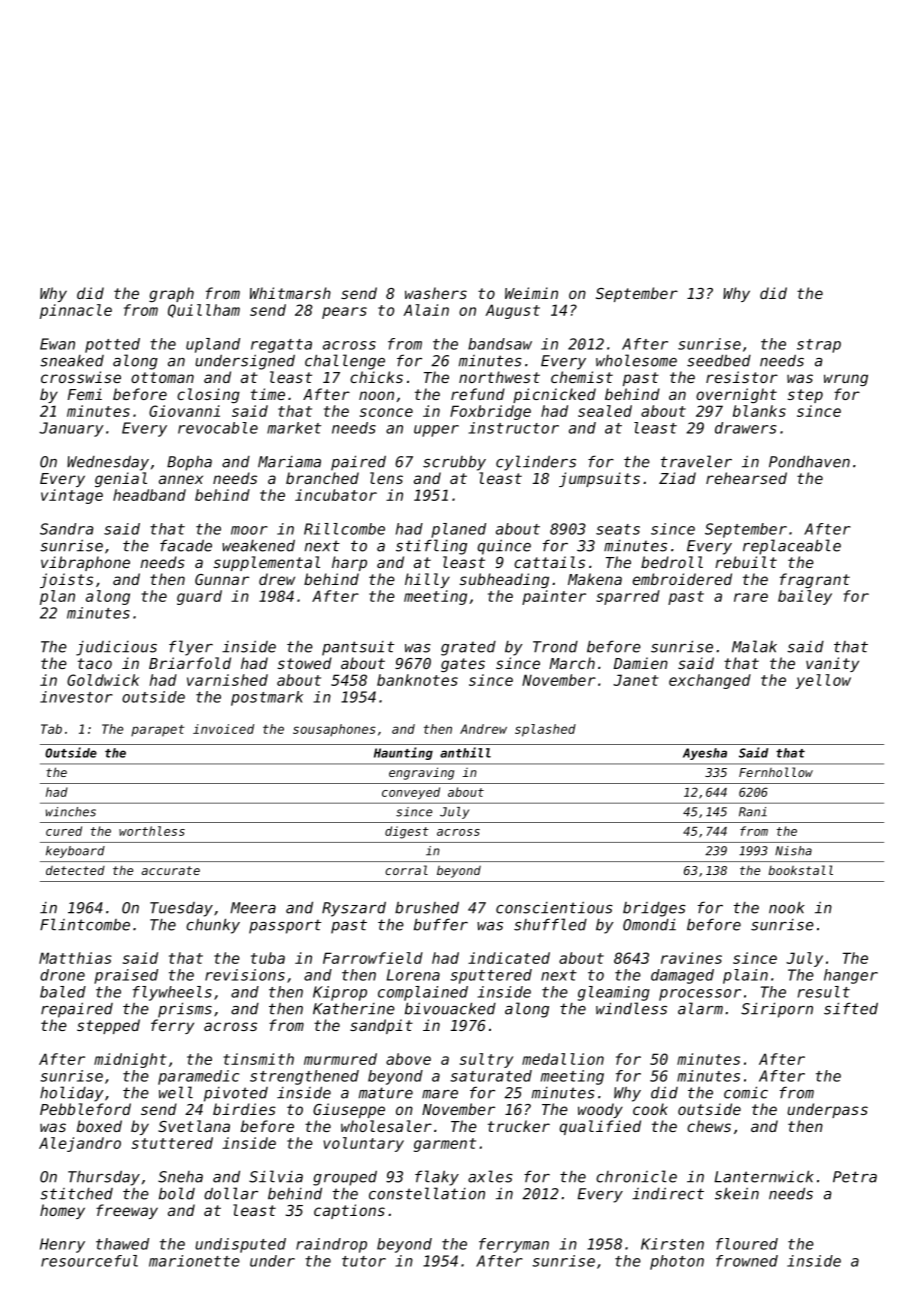  What do you see at coordinates (71, 429) in the page?
I see `January` at bounding box center [71, 429].
